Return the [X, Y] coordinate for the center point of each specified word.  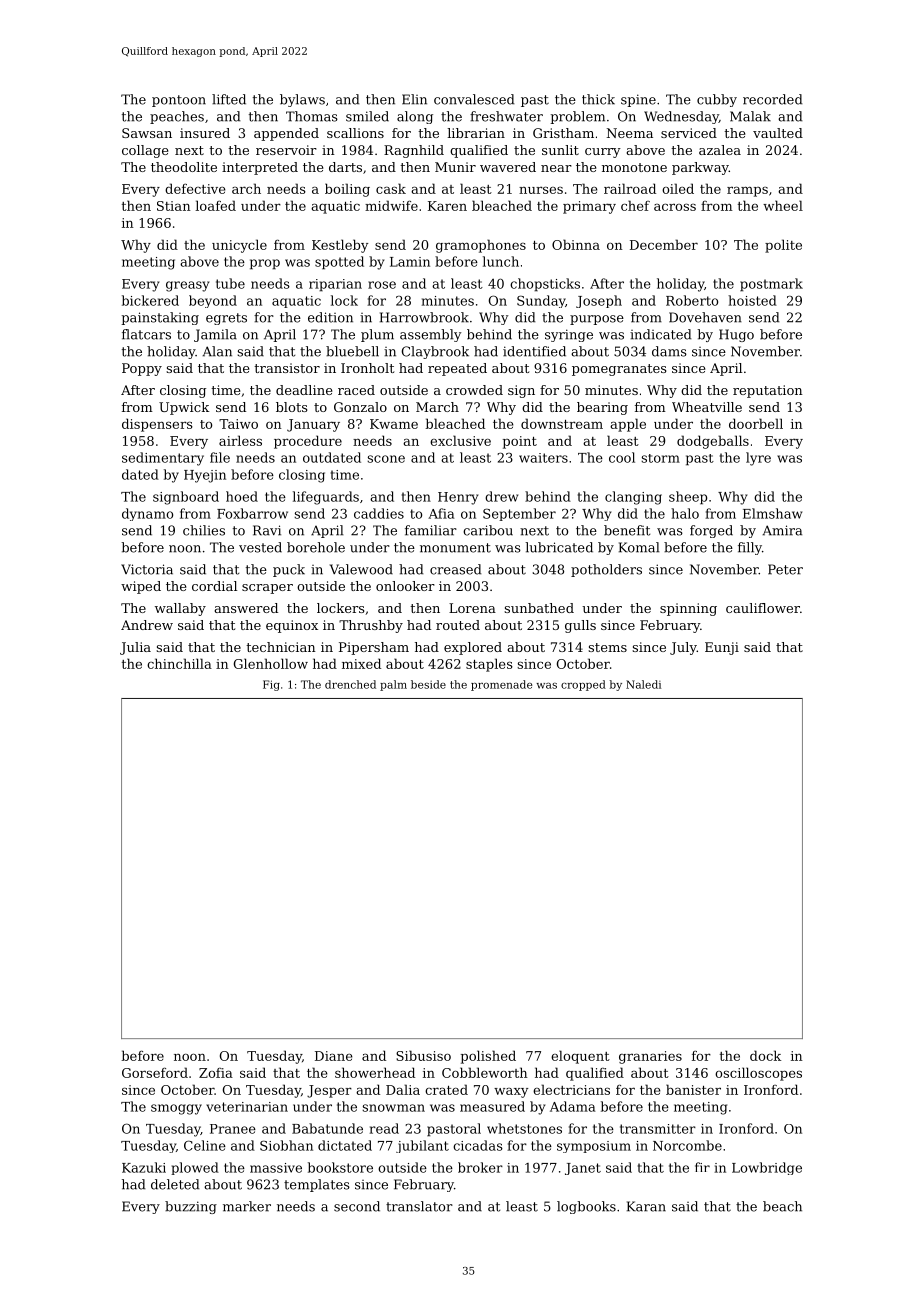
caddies [379, 513]
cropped [583, 685]
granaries [650, 1057]
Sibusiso [423, 1055]
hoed [242, 496]
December [664, 244]
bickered [150, 300]
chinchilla [179, 663]
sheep [688, 498]
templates [317, 1185]
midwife [391, 205]
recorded [772, 99]
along [415, 117]
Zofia [216, 1073]
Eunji [722, 648]
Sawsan [147, 133]
